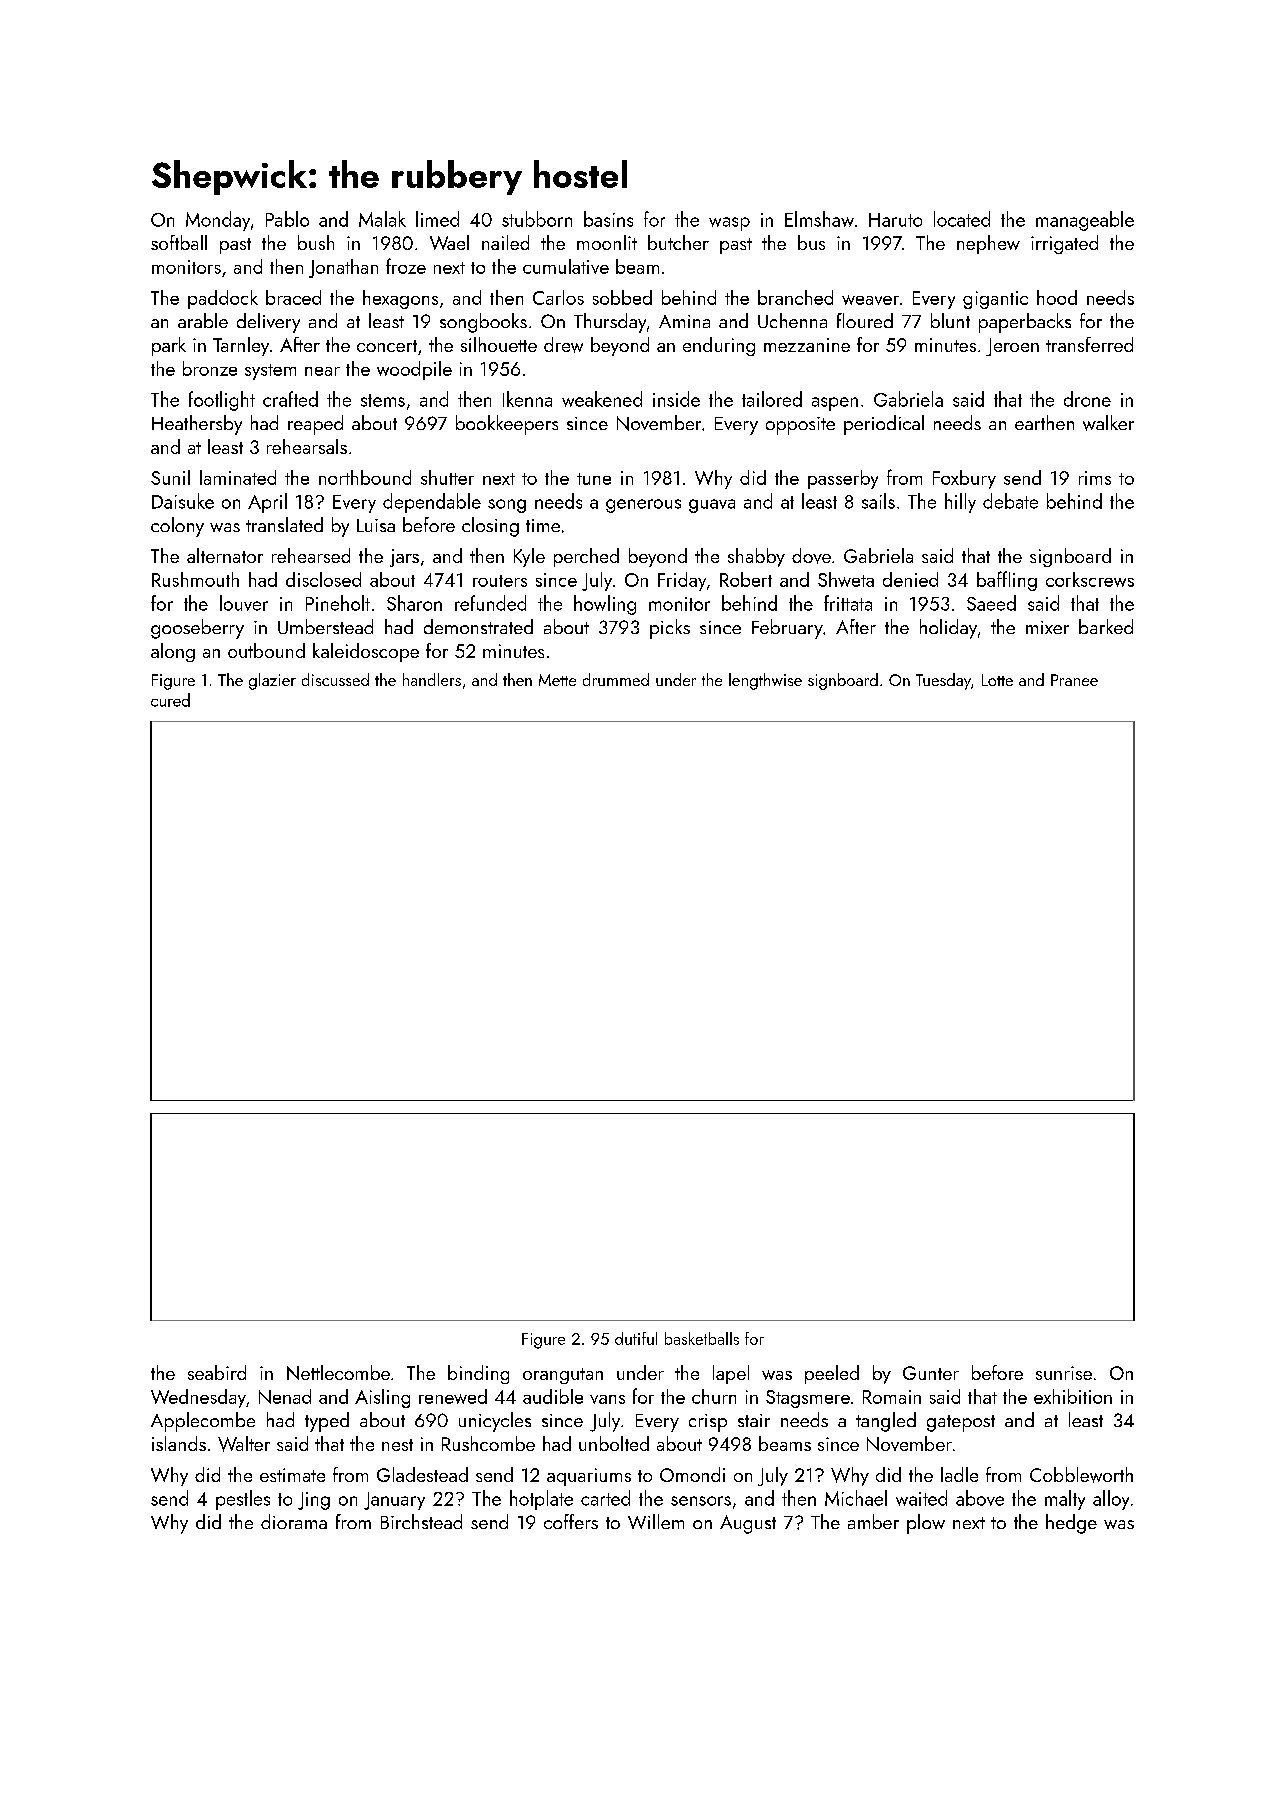  Describe the element at coordinates (931, 1373) in the page. I see `Gunter` at that location.
